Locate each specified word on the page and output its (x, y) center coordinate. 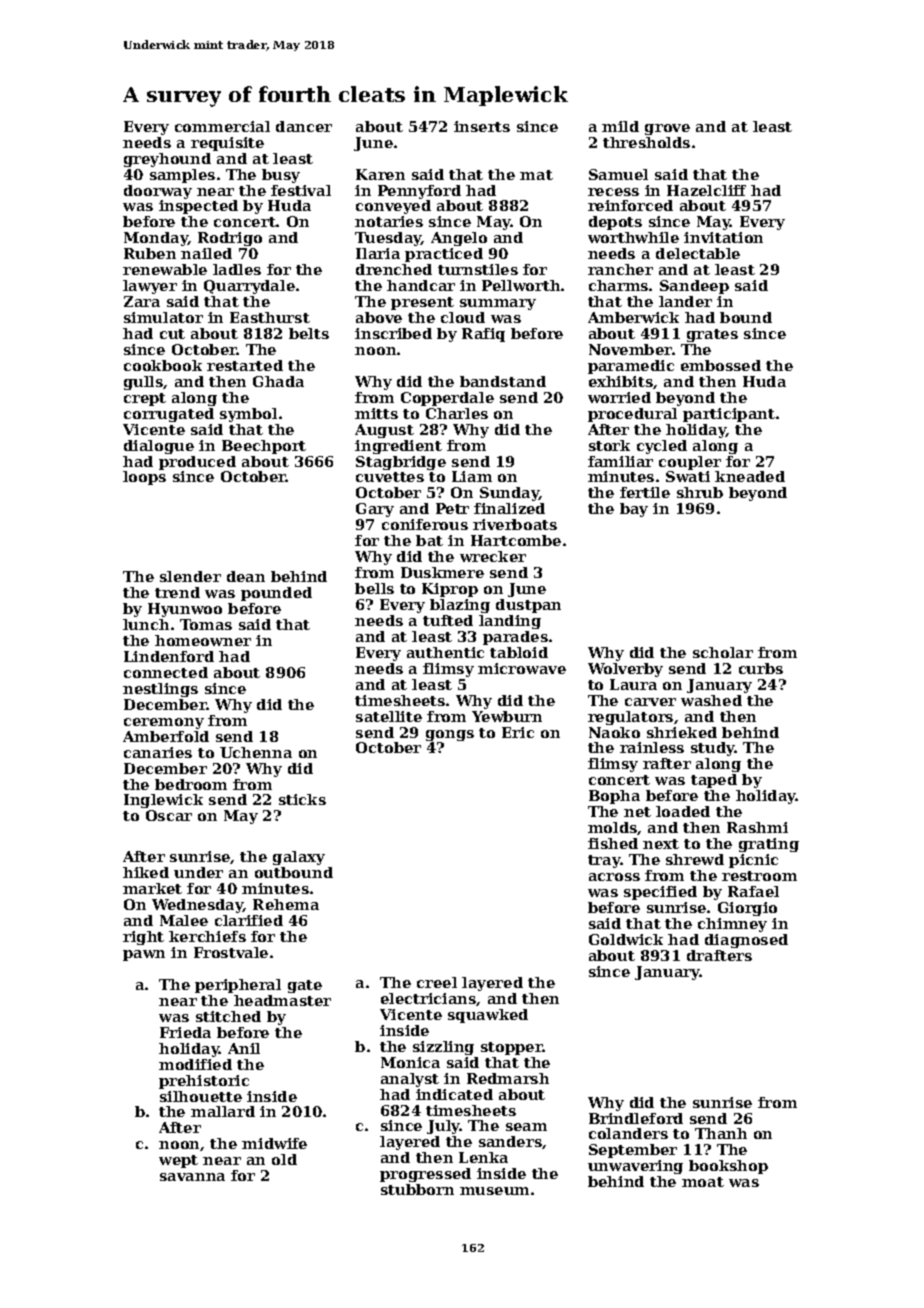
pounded (276, 594)
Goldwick (626, 939)
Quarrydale (249, 287)
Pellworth (521, 285)
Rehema (286, 904)
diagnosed (746, 941)
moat (703, 1182)
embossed (721, 365)
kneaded (750, 476)
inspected (198, 207)
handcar (421, 285)
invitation (723, 237)
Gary (375, 510)
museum (494, 1191)
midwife (274, 1143)
